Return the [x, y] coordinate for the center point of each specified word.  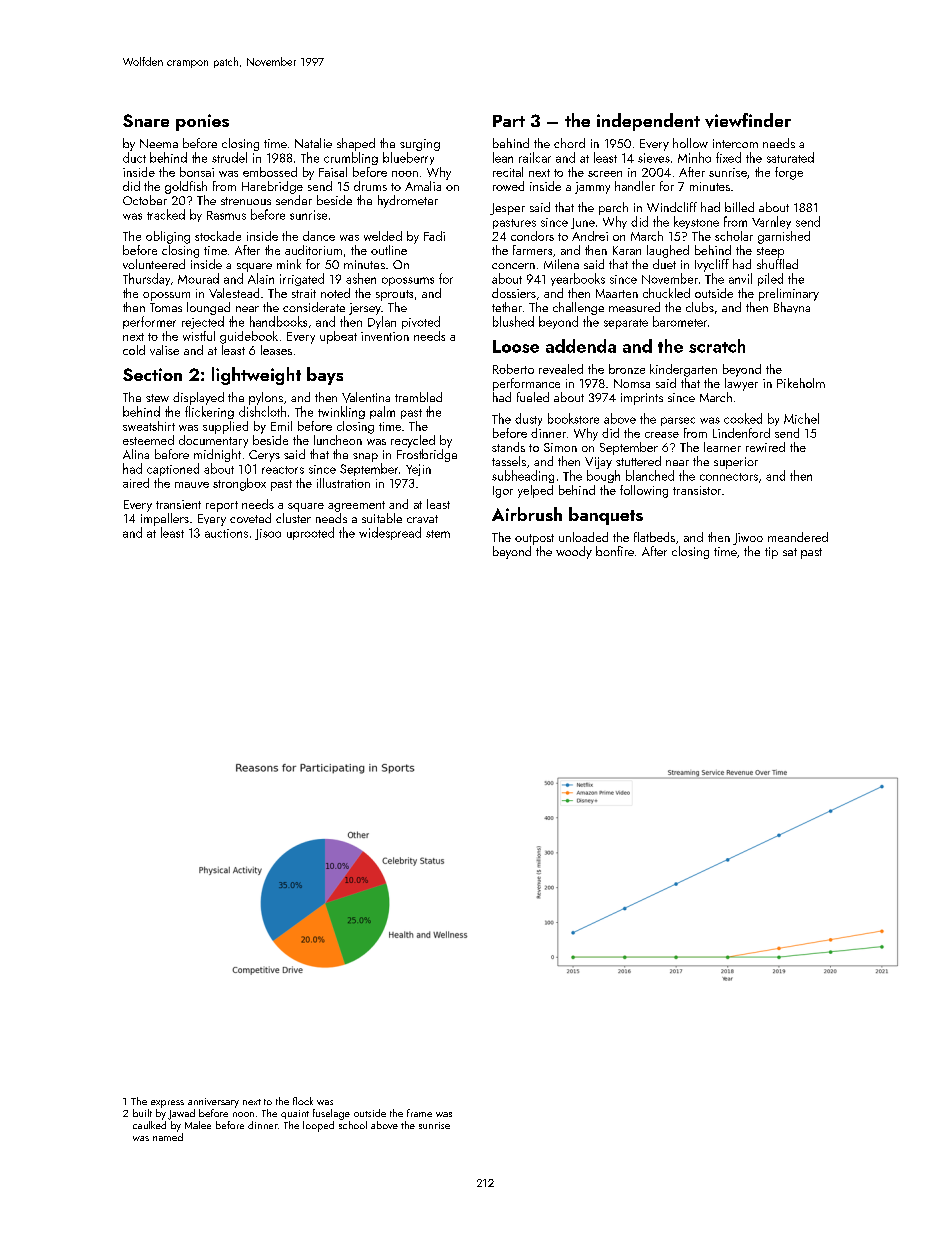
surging [420, 145]
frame [419, 1113]
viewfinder [748, 120]
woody [574, 552]
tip [771, 553]
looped [318, 1126]
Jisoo [268, 534]
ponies [202, 122]
